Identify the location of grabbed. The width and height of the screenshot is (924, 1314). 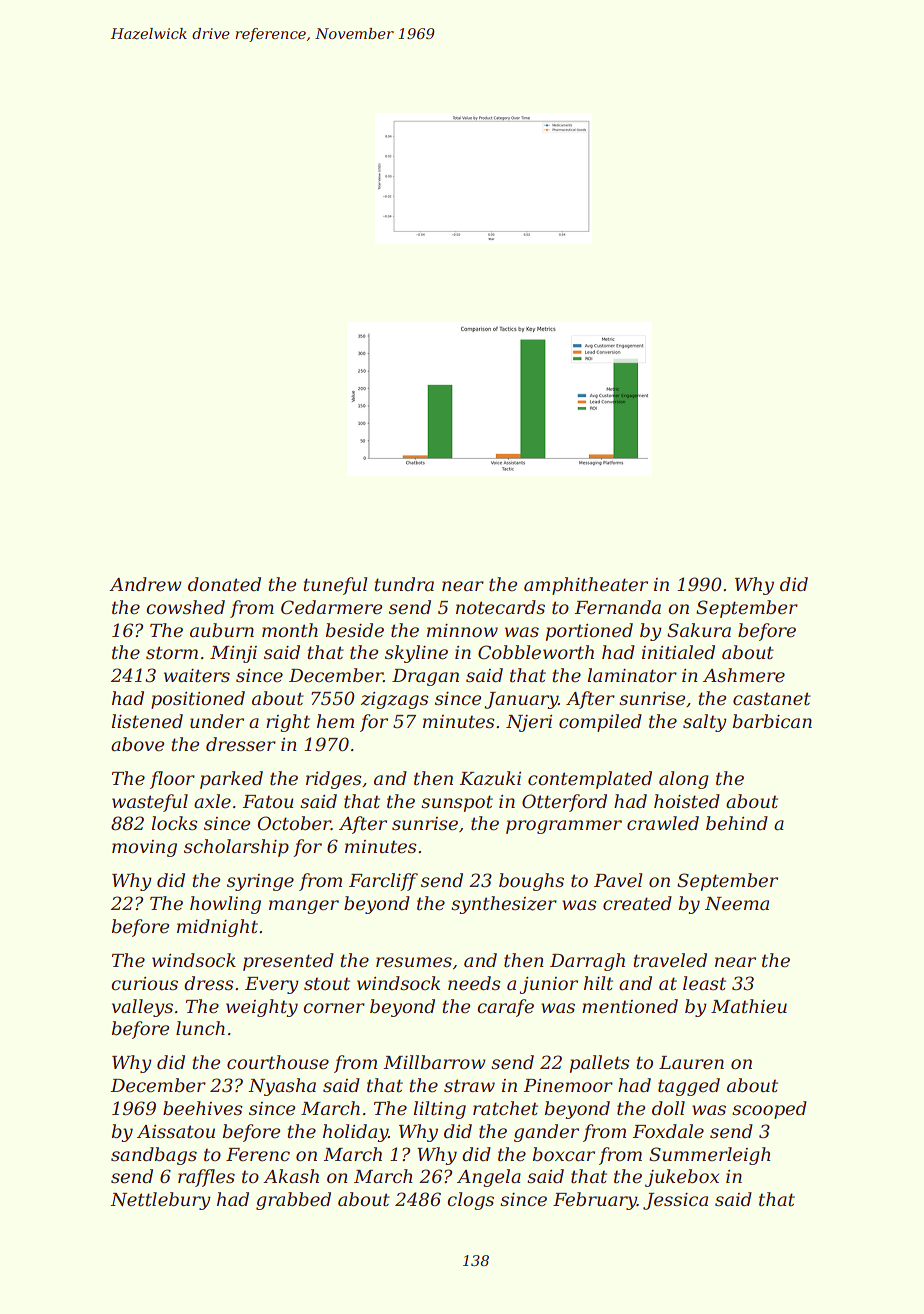
(293, 1201).
